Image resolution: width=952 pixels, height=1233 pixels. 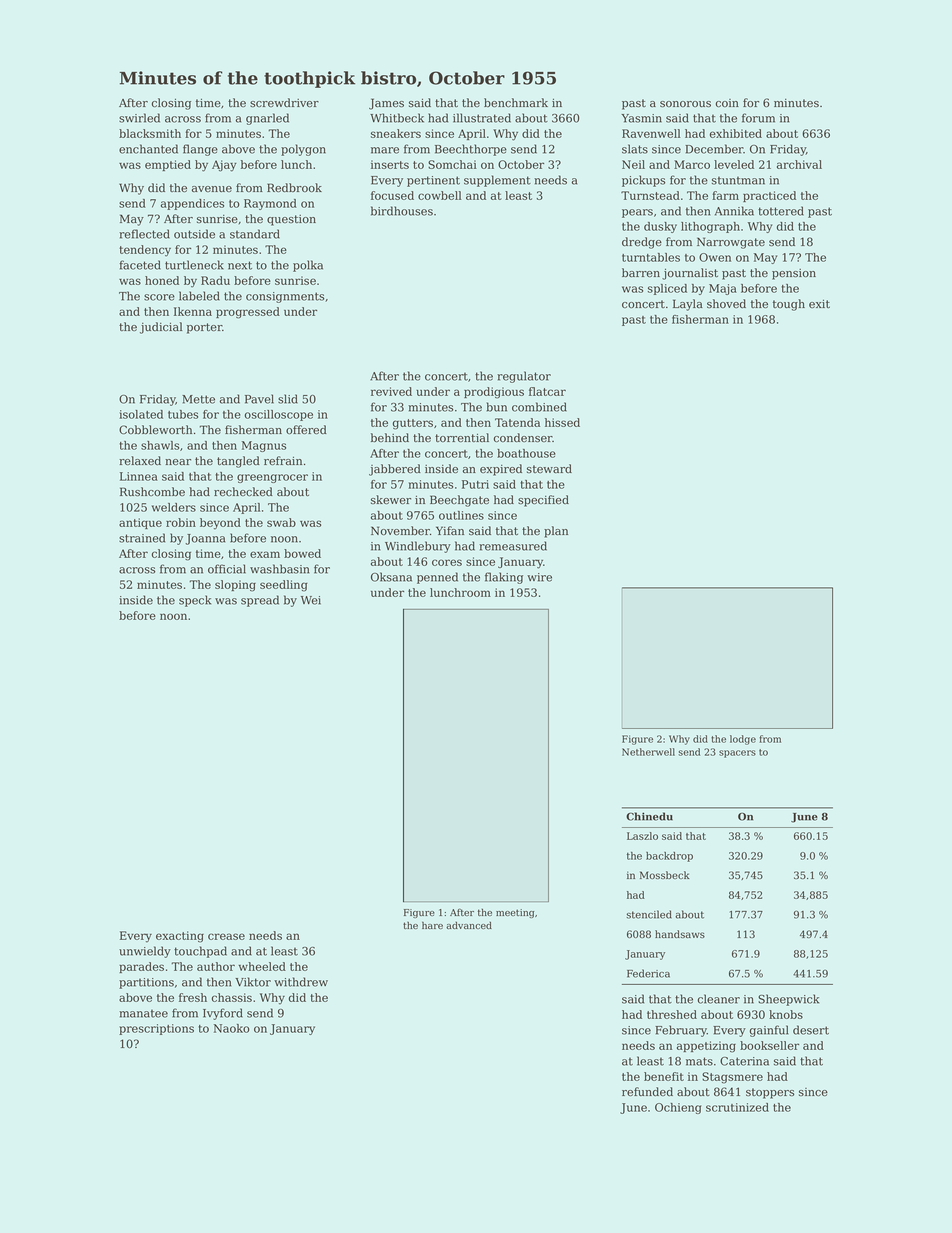 I want to click on Layla, so click(x=688, y=305).
